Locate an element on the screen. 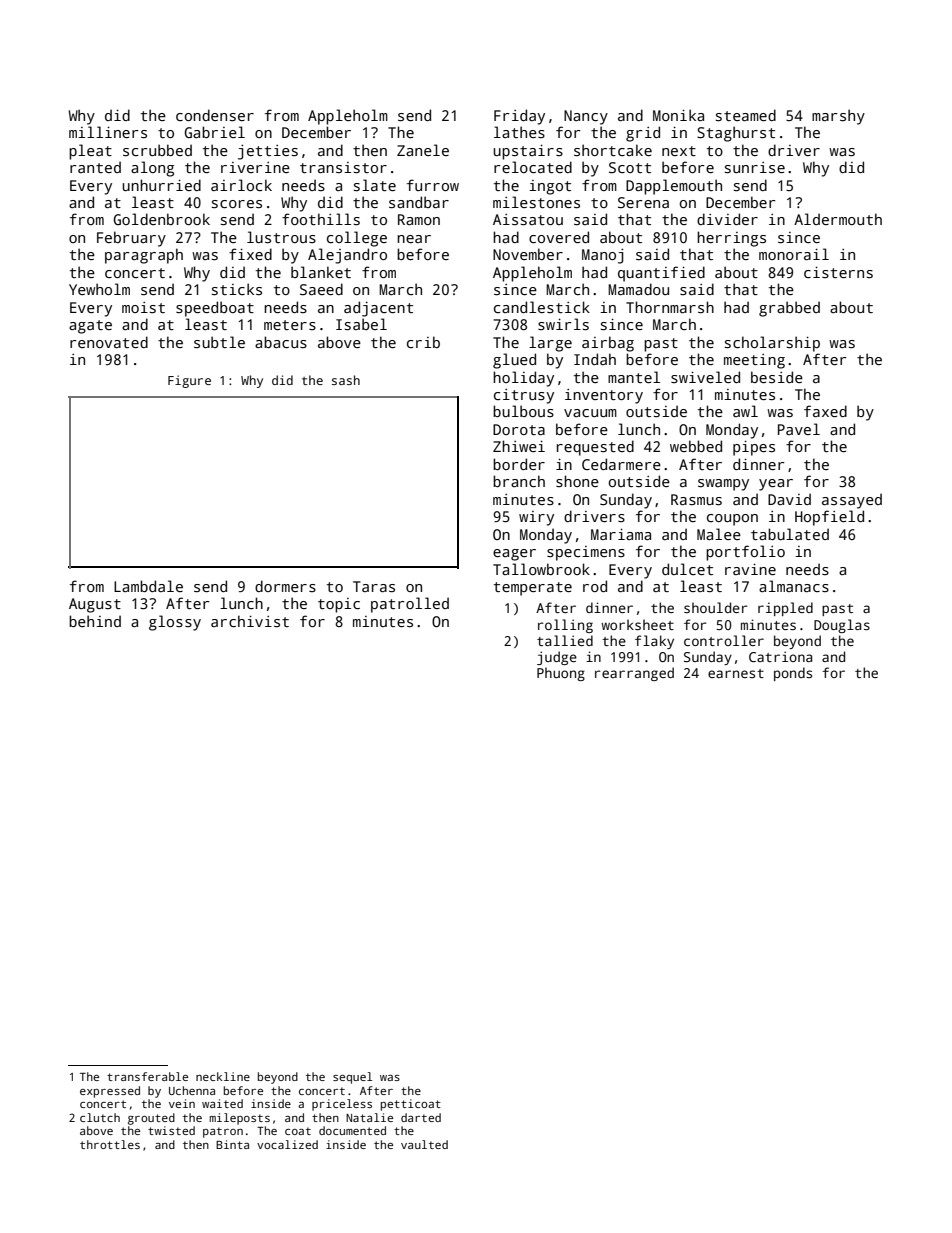  scores is located at coordinates (237, 204).
